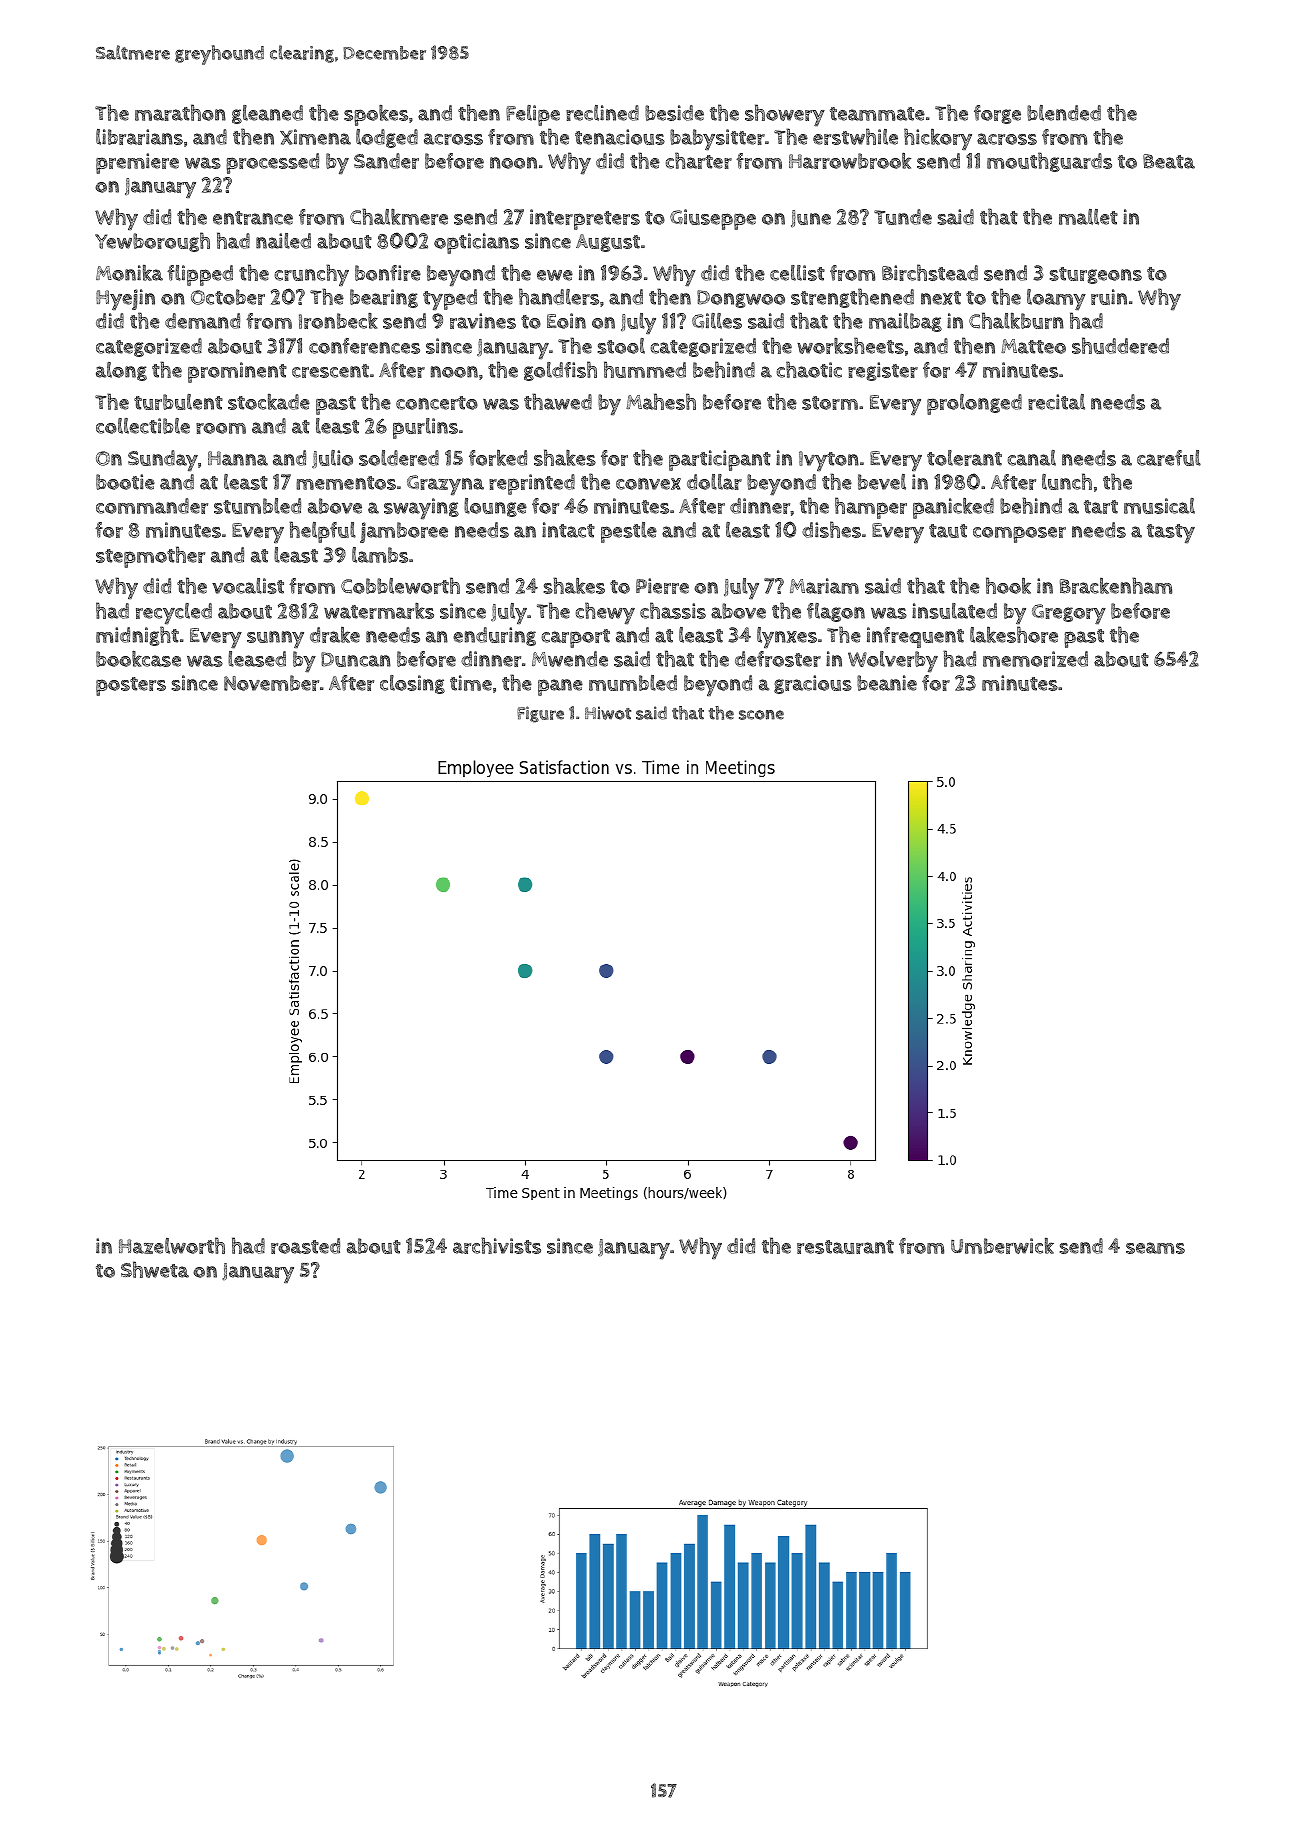  I want to click on prominent, so click(237, 372).
